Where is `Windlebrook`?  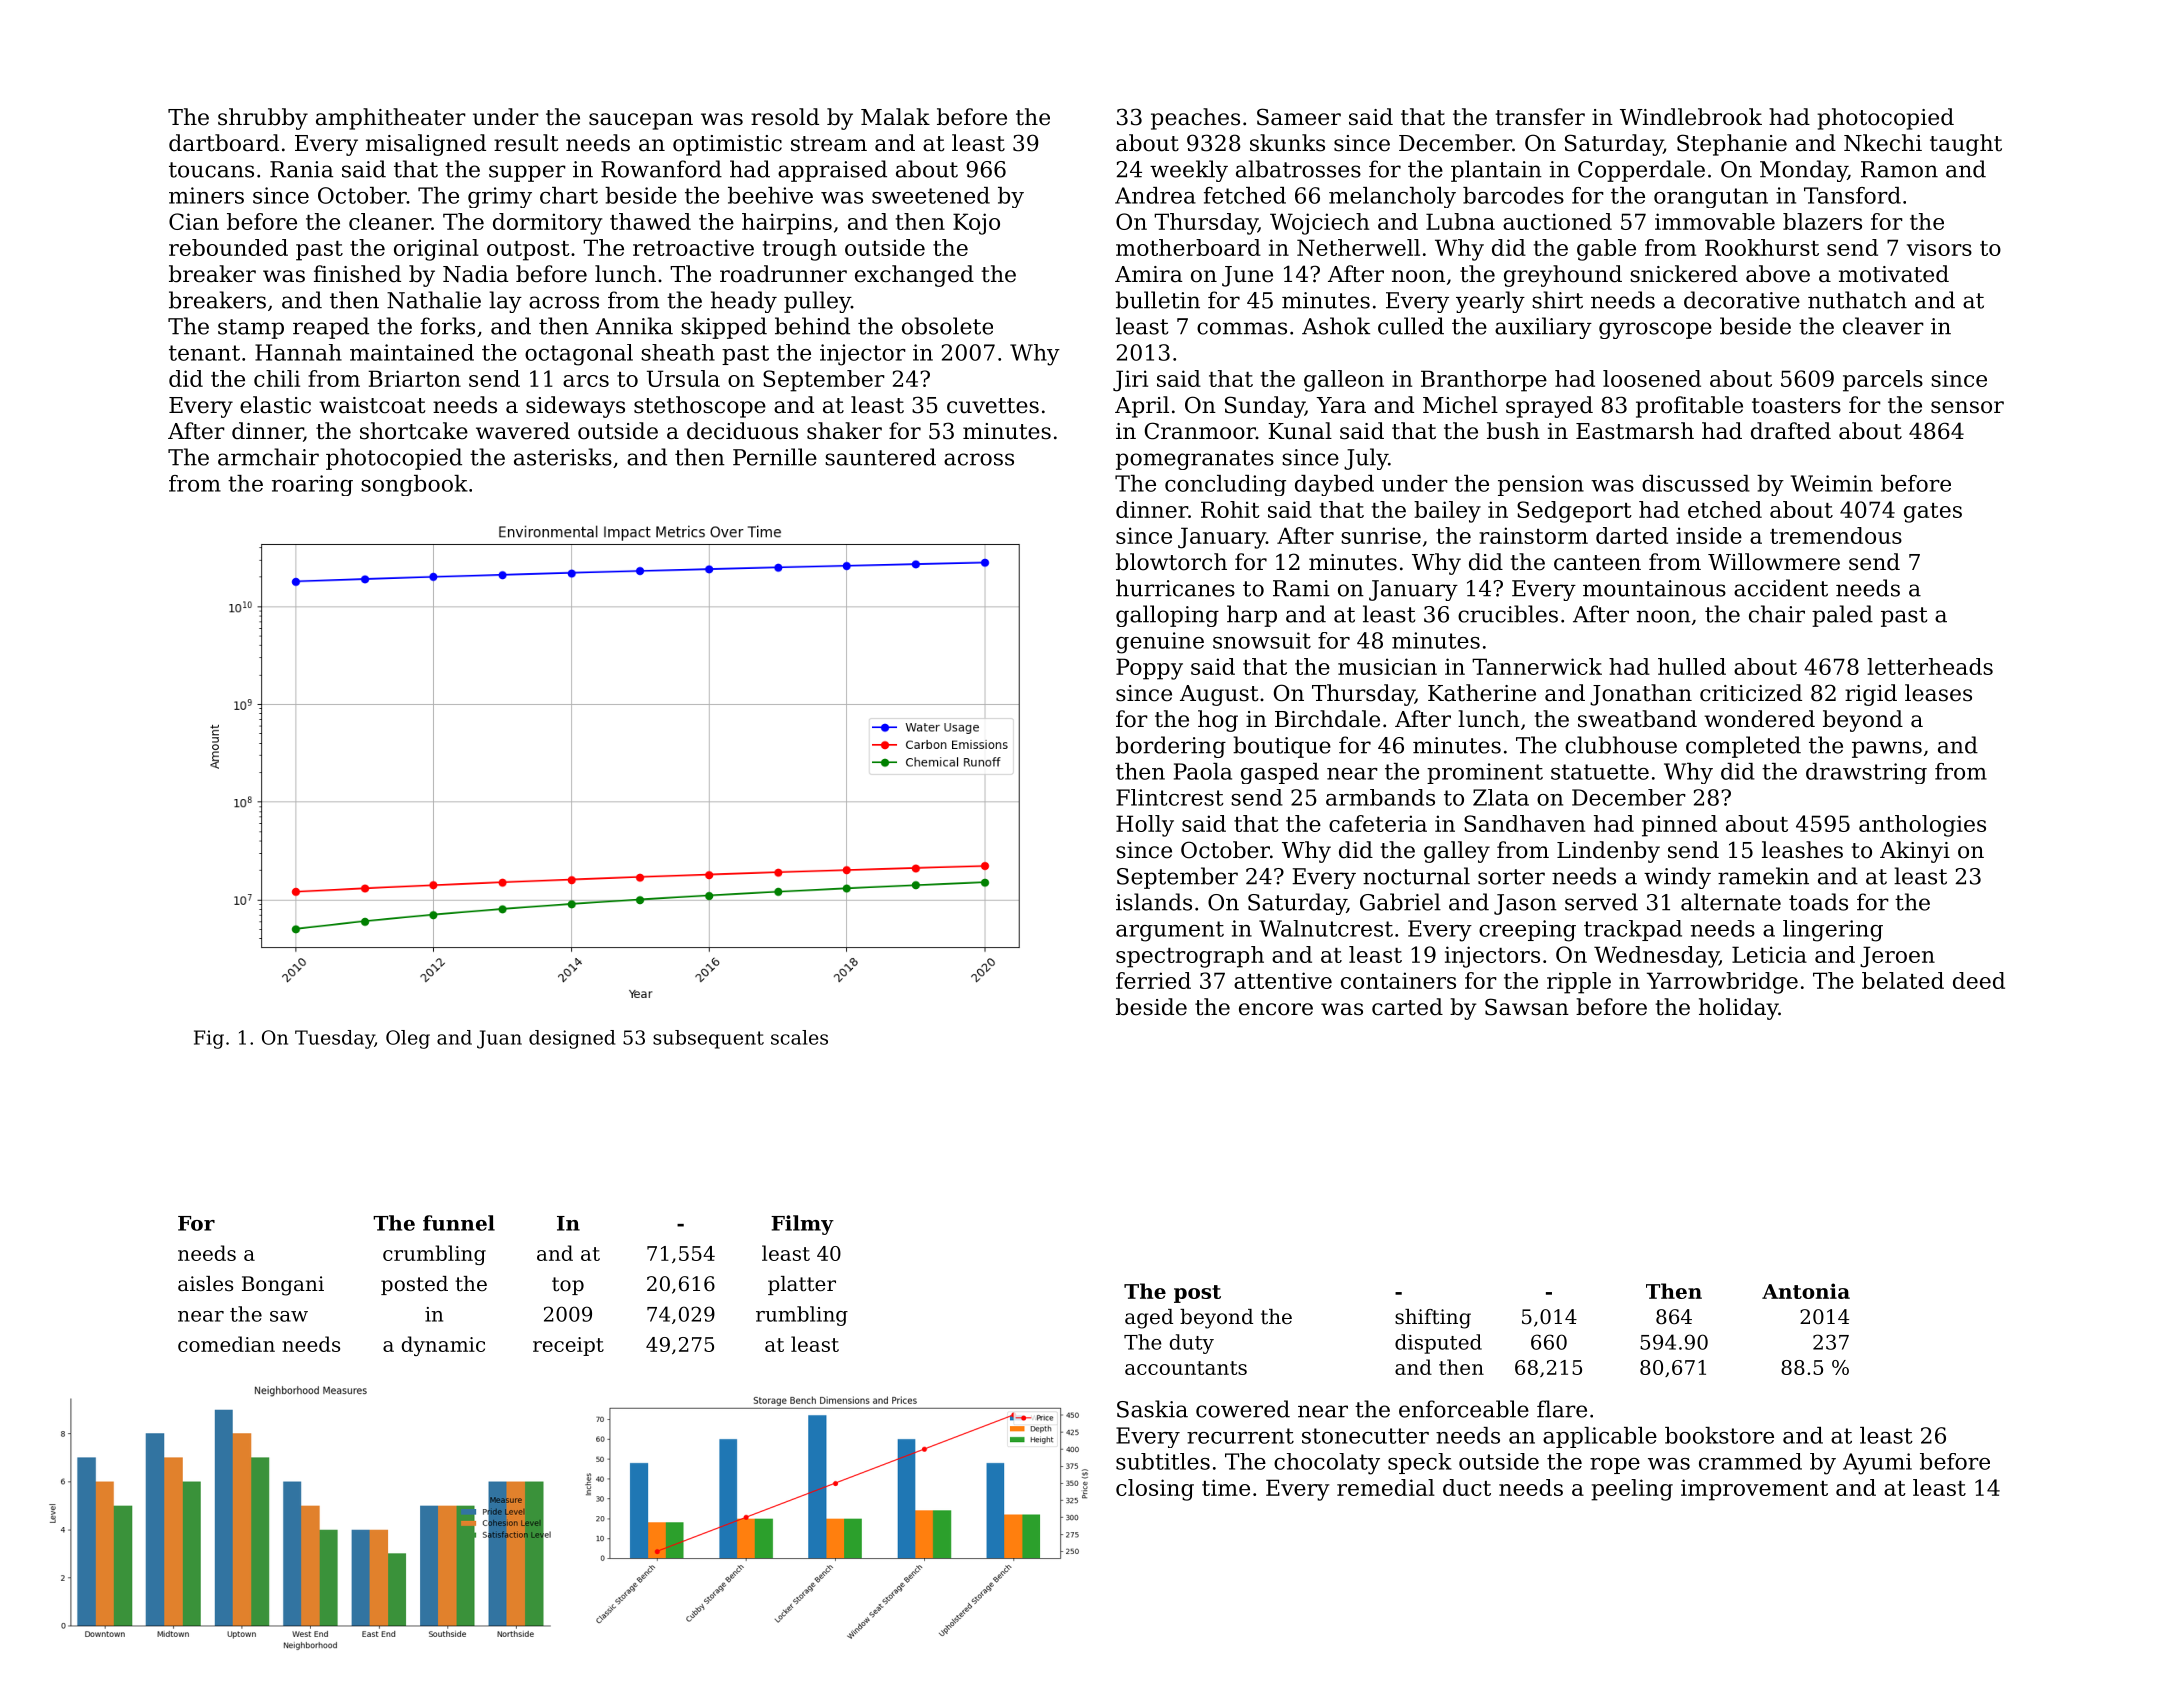
Windlebrook is located at coordinates (1691, 117).
